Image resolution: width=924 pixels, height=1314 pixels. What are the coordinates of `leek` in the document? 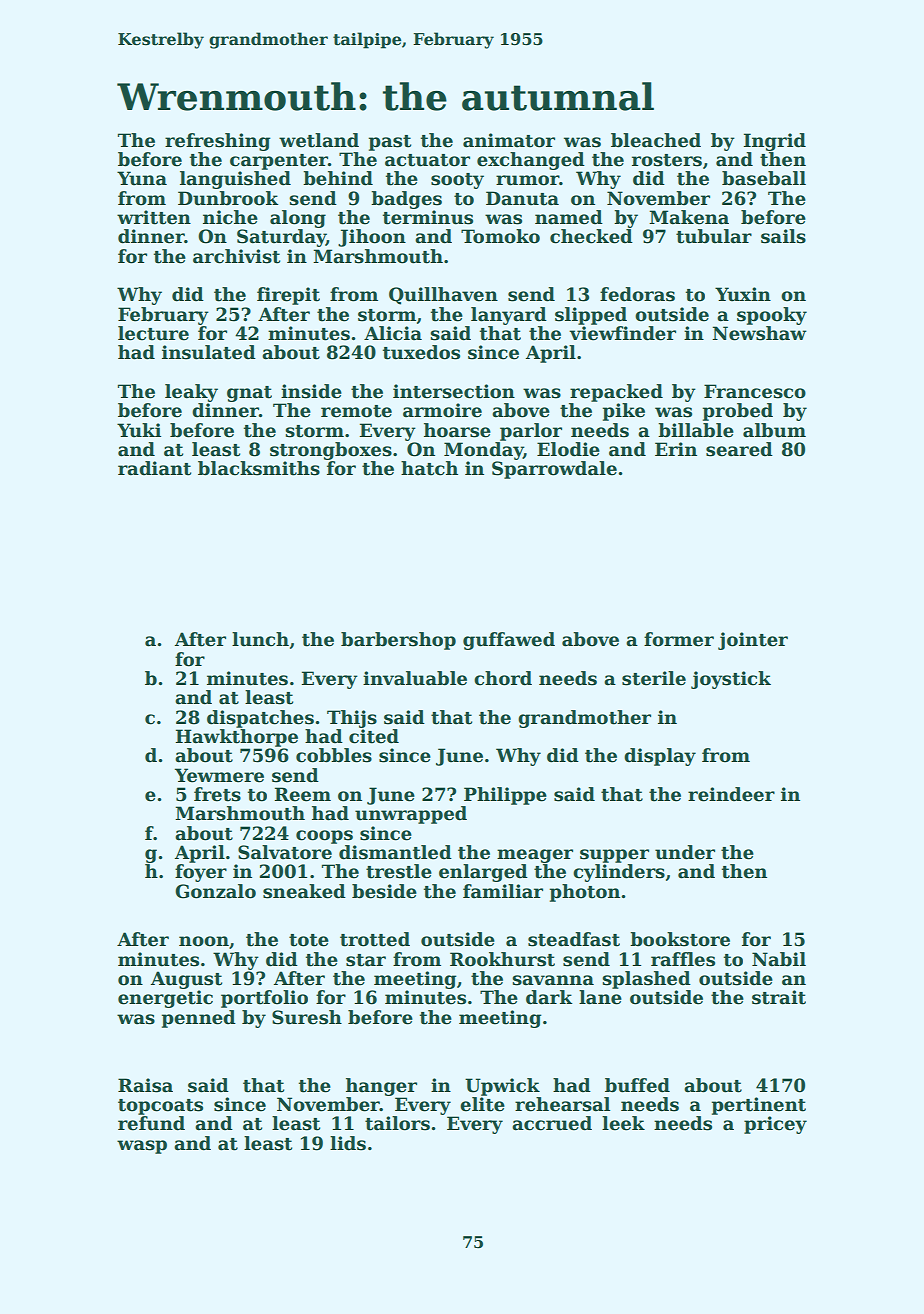 It's located at (623, 1123).
